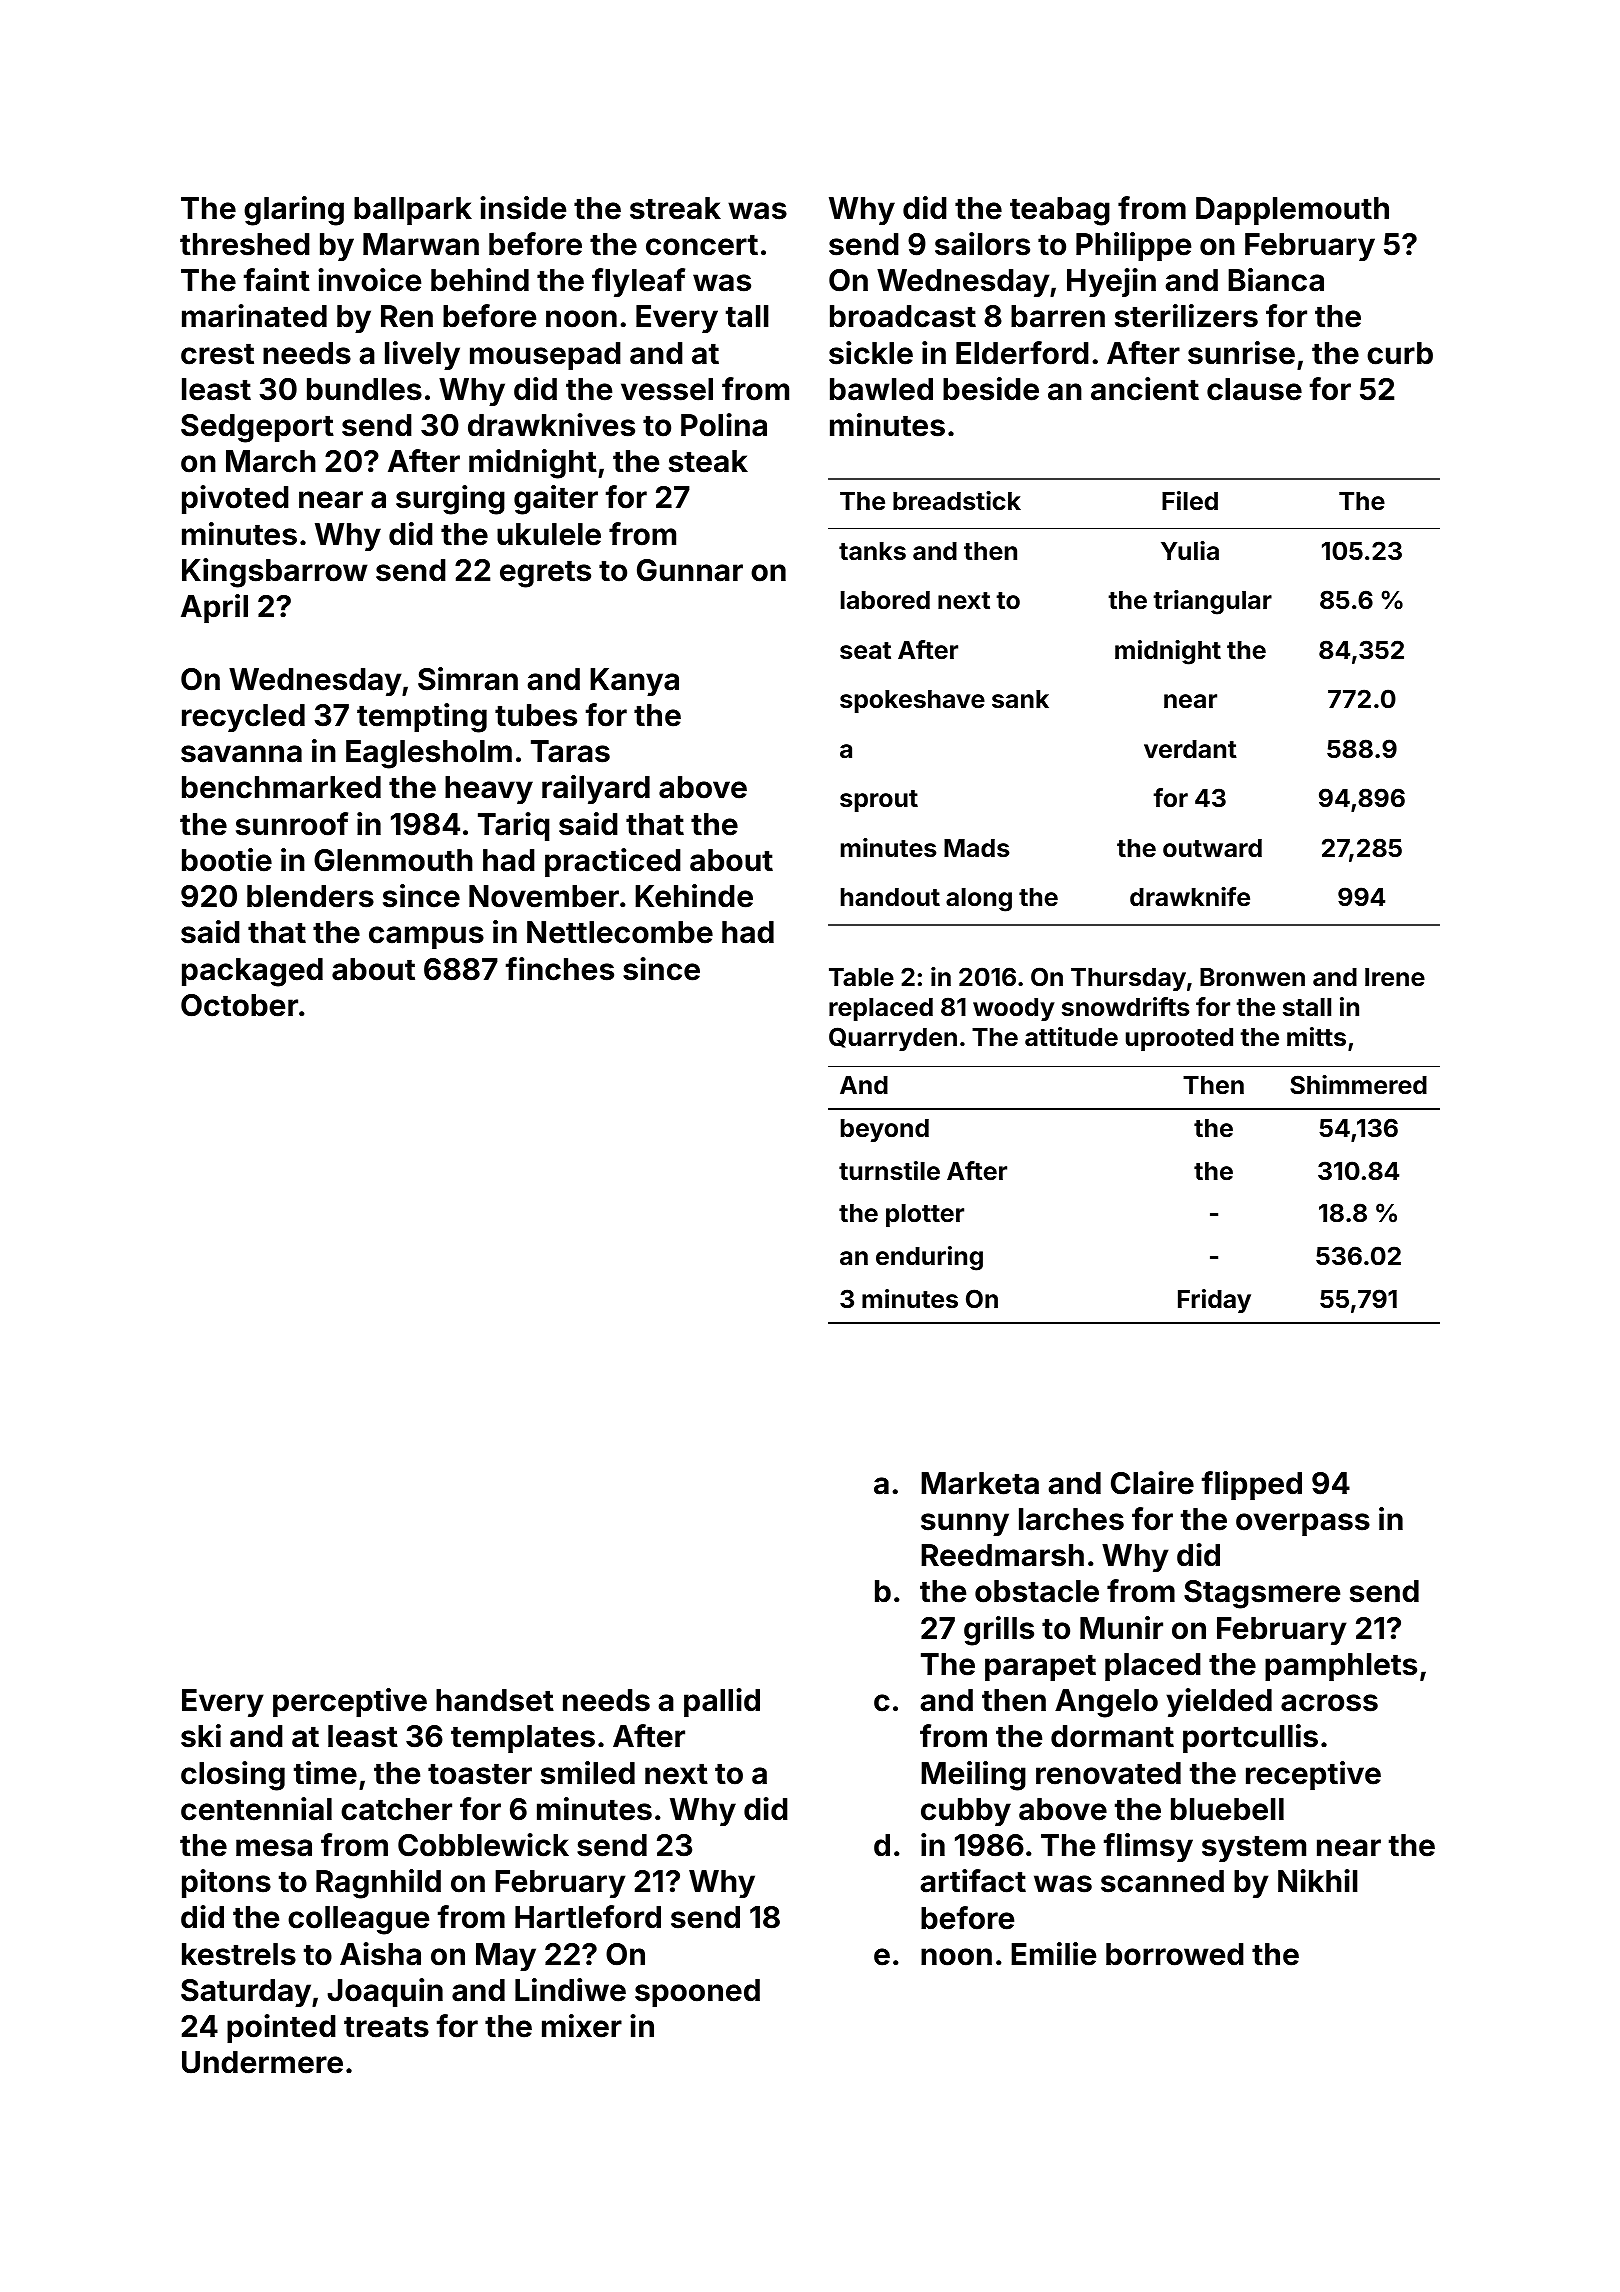 The image size is (1620, 2292). What do you see at coordinates (885, 1130) in the page?
I see `beyond` at bounding box center [885, 1130].
